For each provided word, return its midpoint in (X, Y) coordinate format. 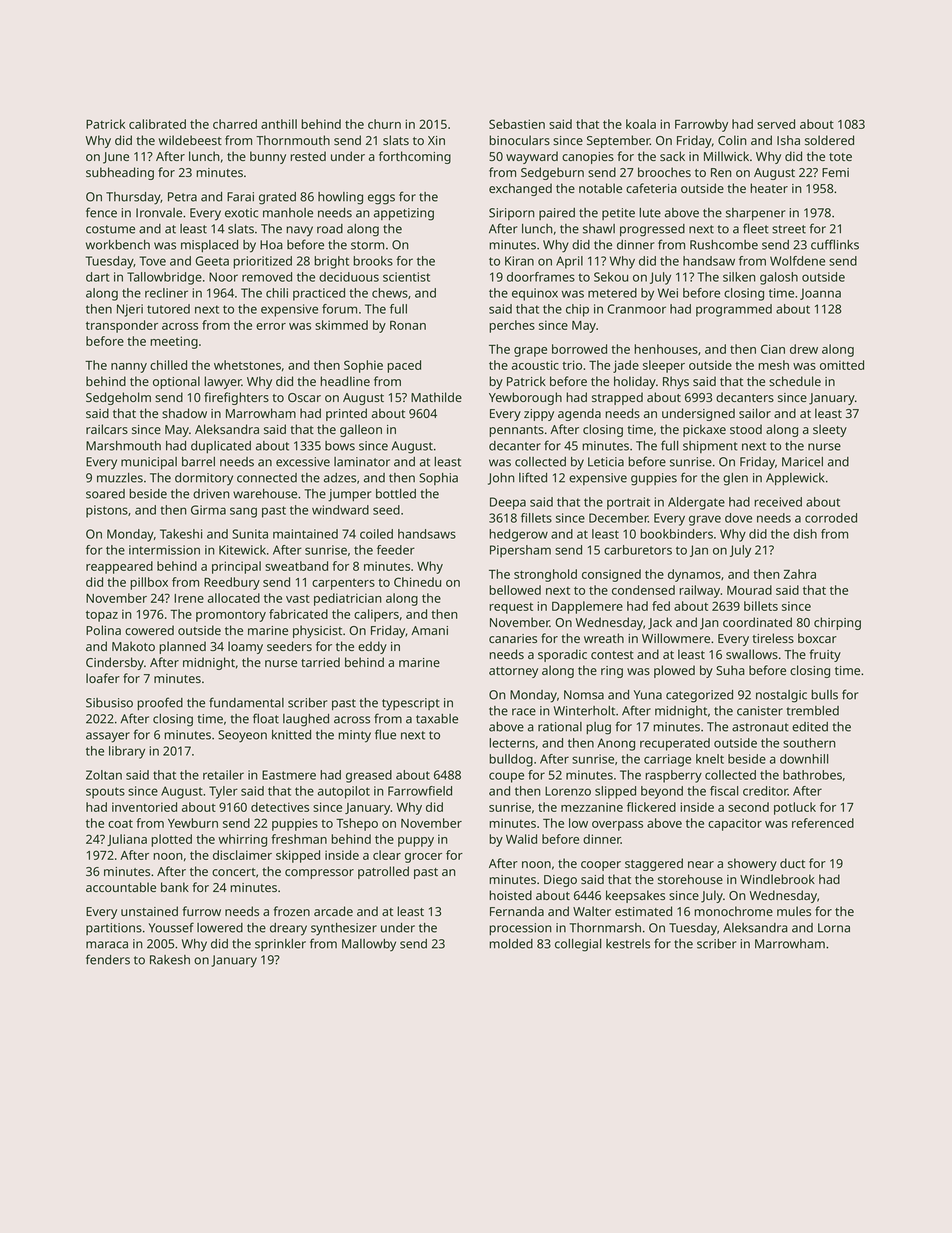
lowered (220, 928)
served (776, 124)
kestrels (628, 944)
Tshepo (357, 824)
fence (101, 212)
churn (384, 124)
